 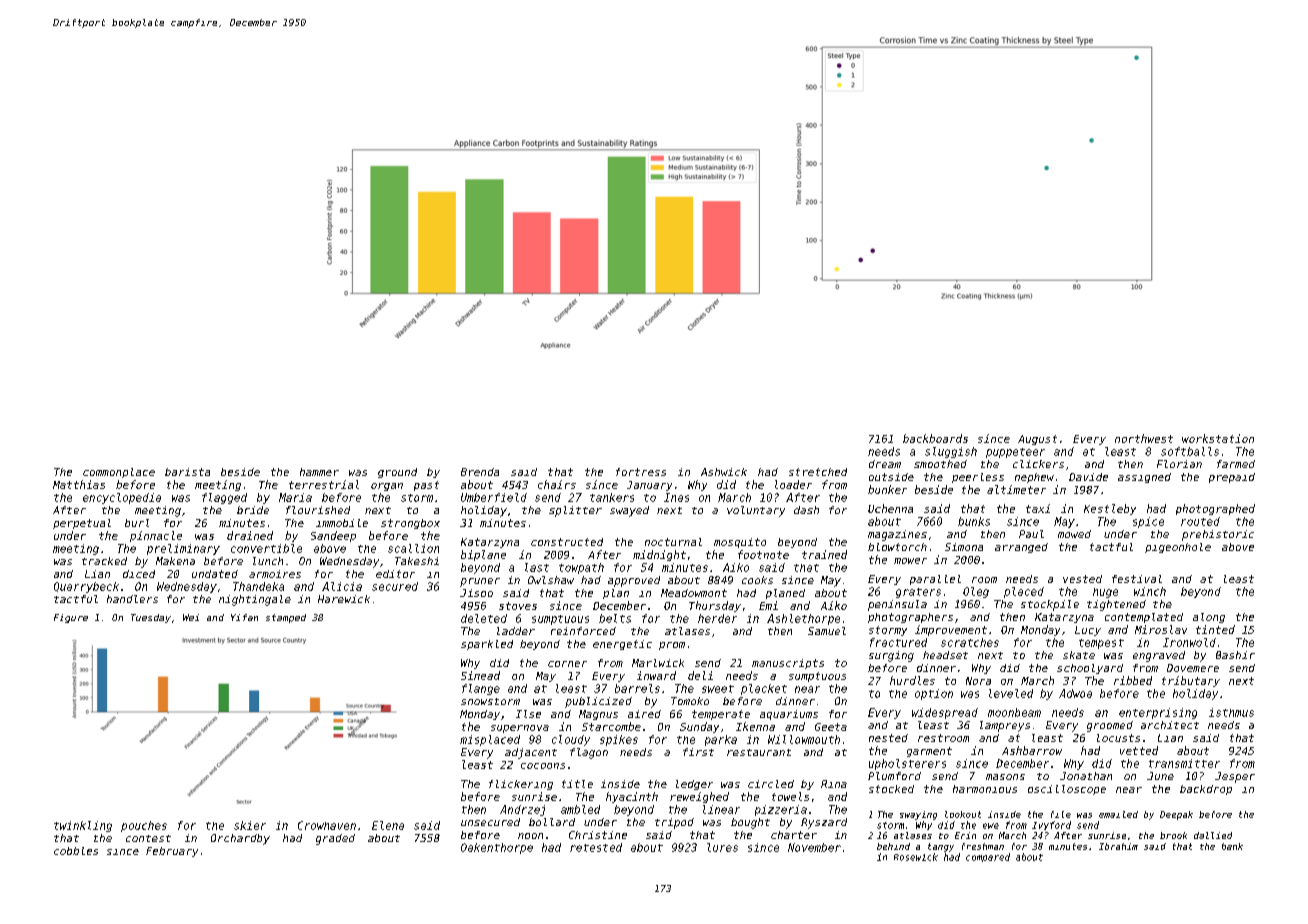 I want to click on Jesper, so click(x=1235, y=777).
